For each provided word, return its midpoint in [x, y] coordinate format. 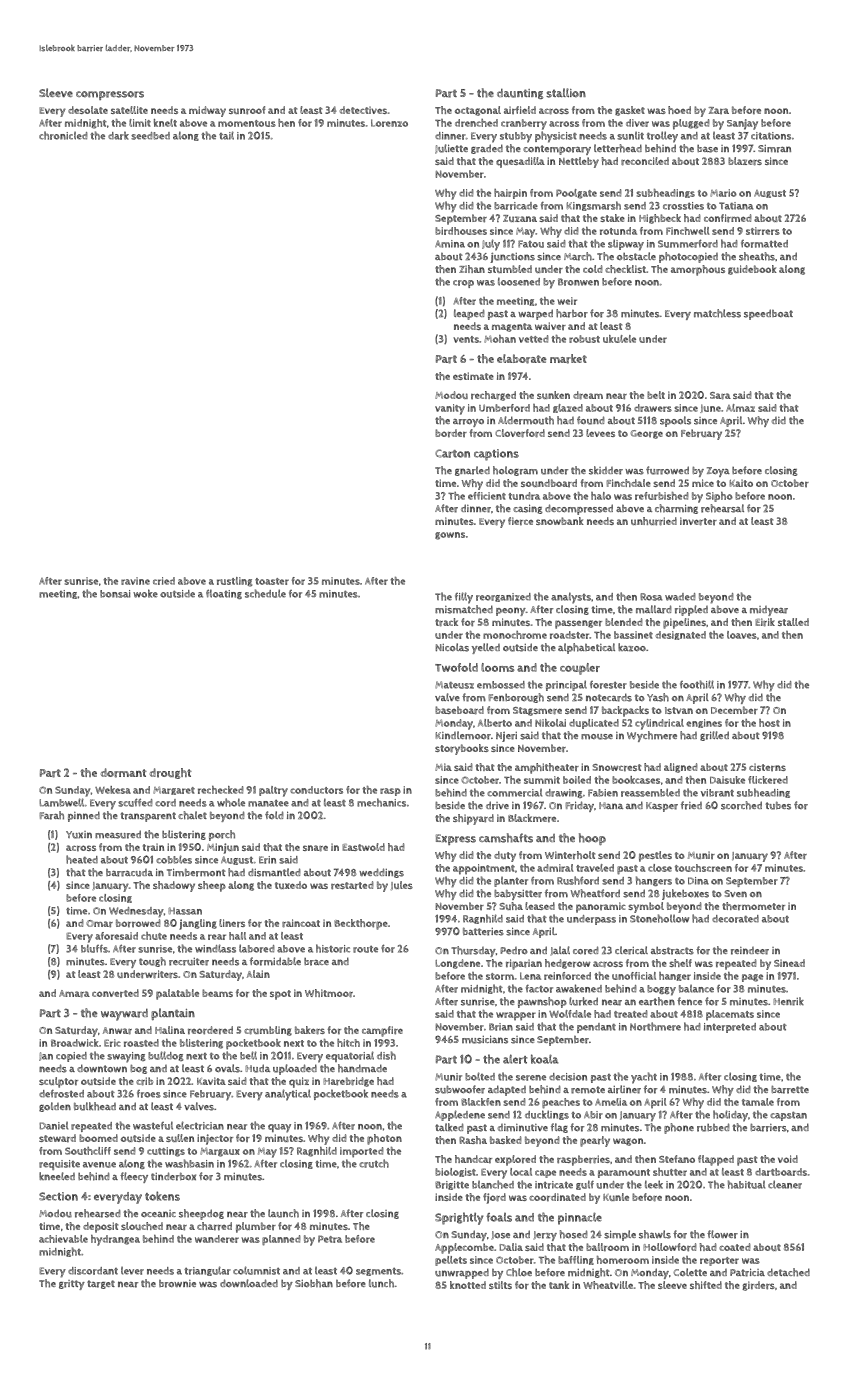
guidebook [752, 270]
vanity [450, 409]
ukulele [619, 339]
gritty [72, 1285]
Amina [450, 244]
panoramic [601, 907]
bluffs [94, 948]
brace [316, 962]
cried [164, 581]
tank [559, 1285]
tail [226, 135]
